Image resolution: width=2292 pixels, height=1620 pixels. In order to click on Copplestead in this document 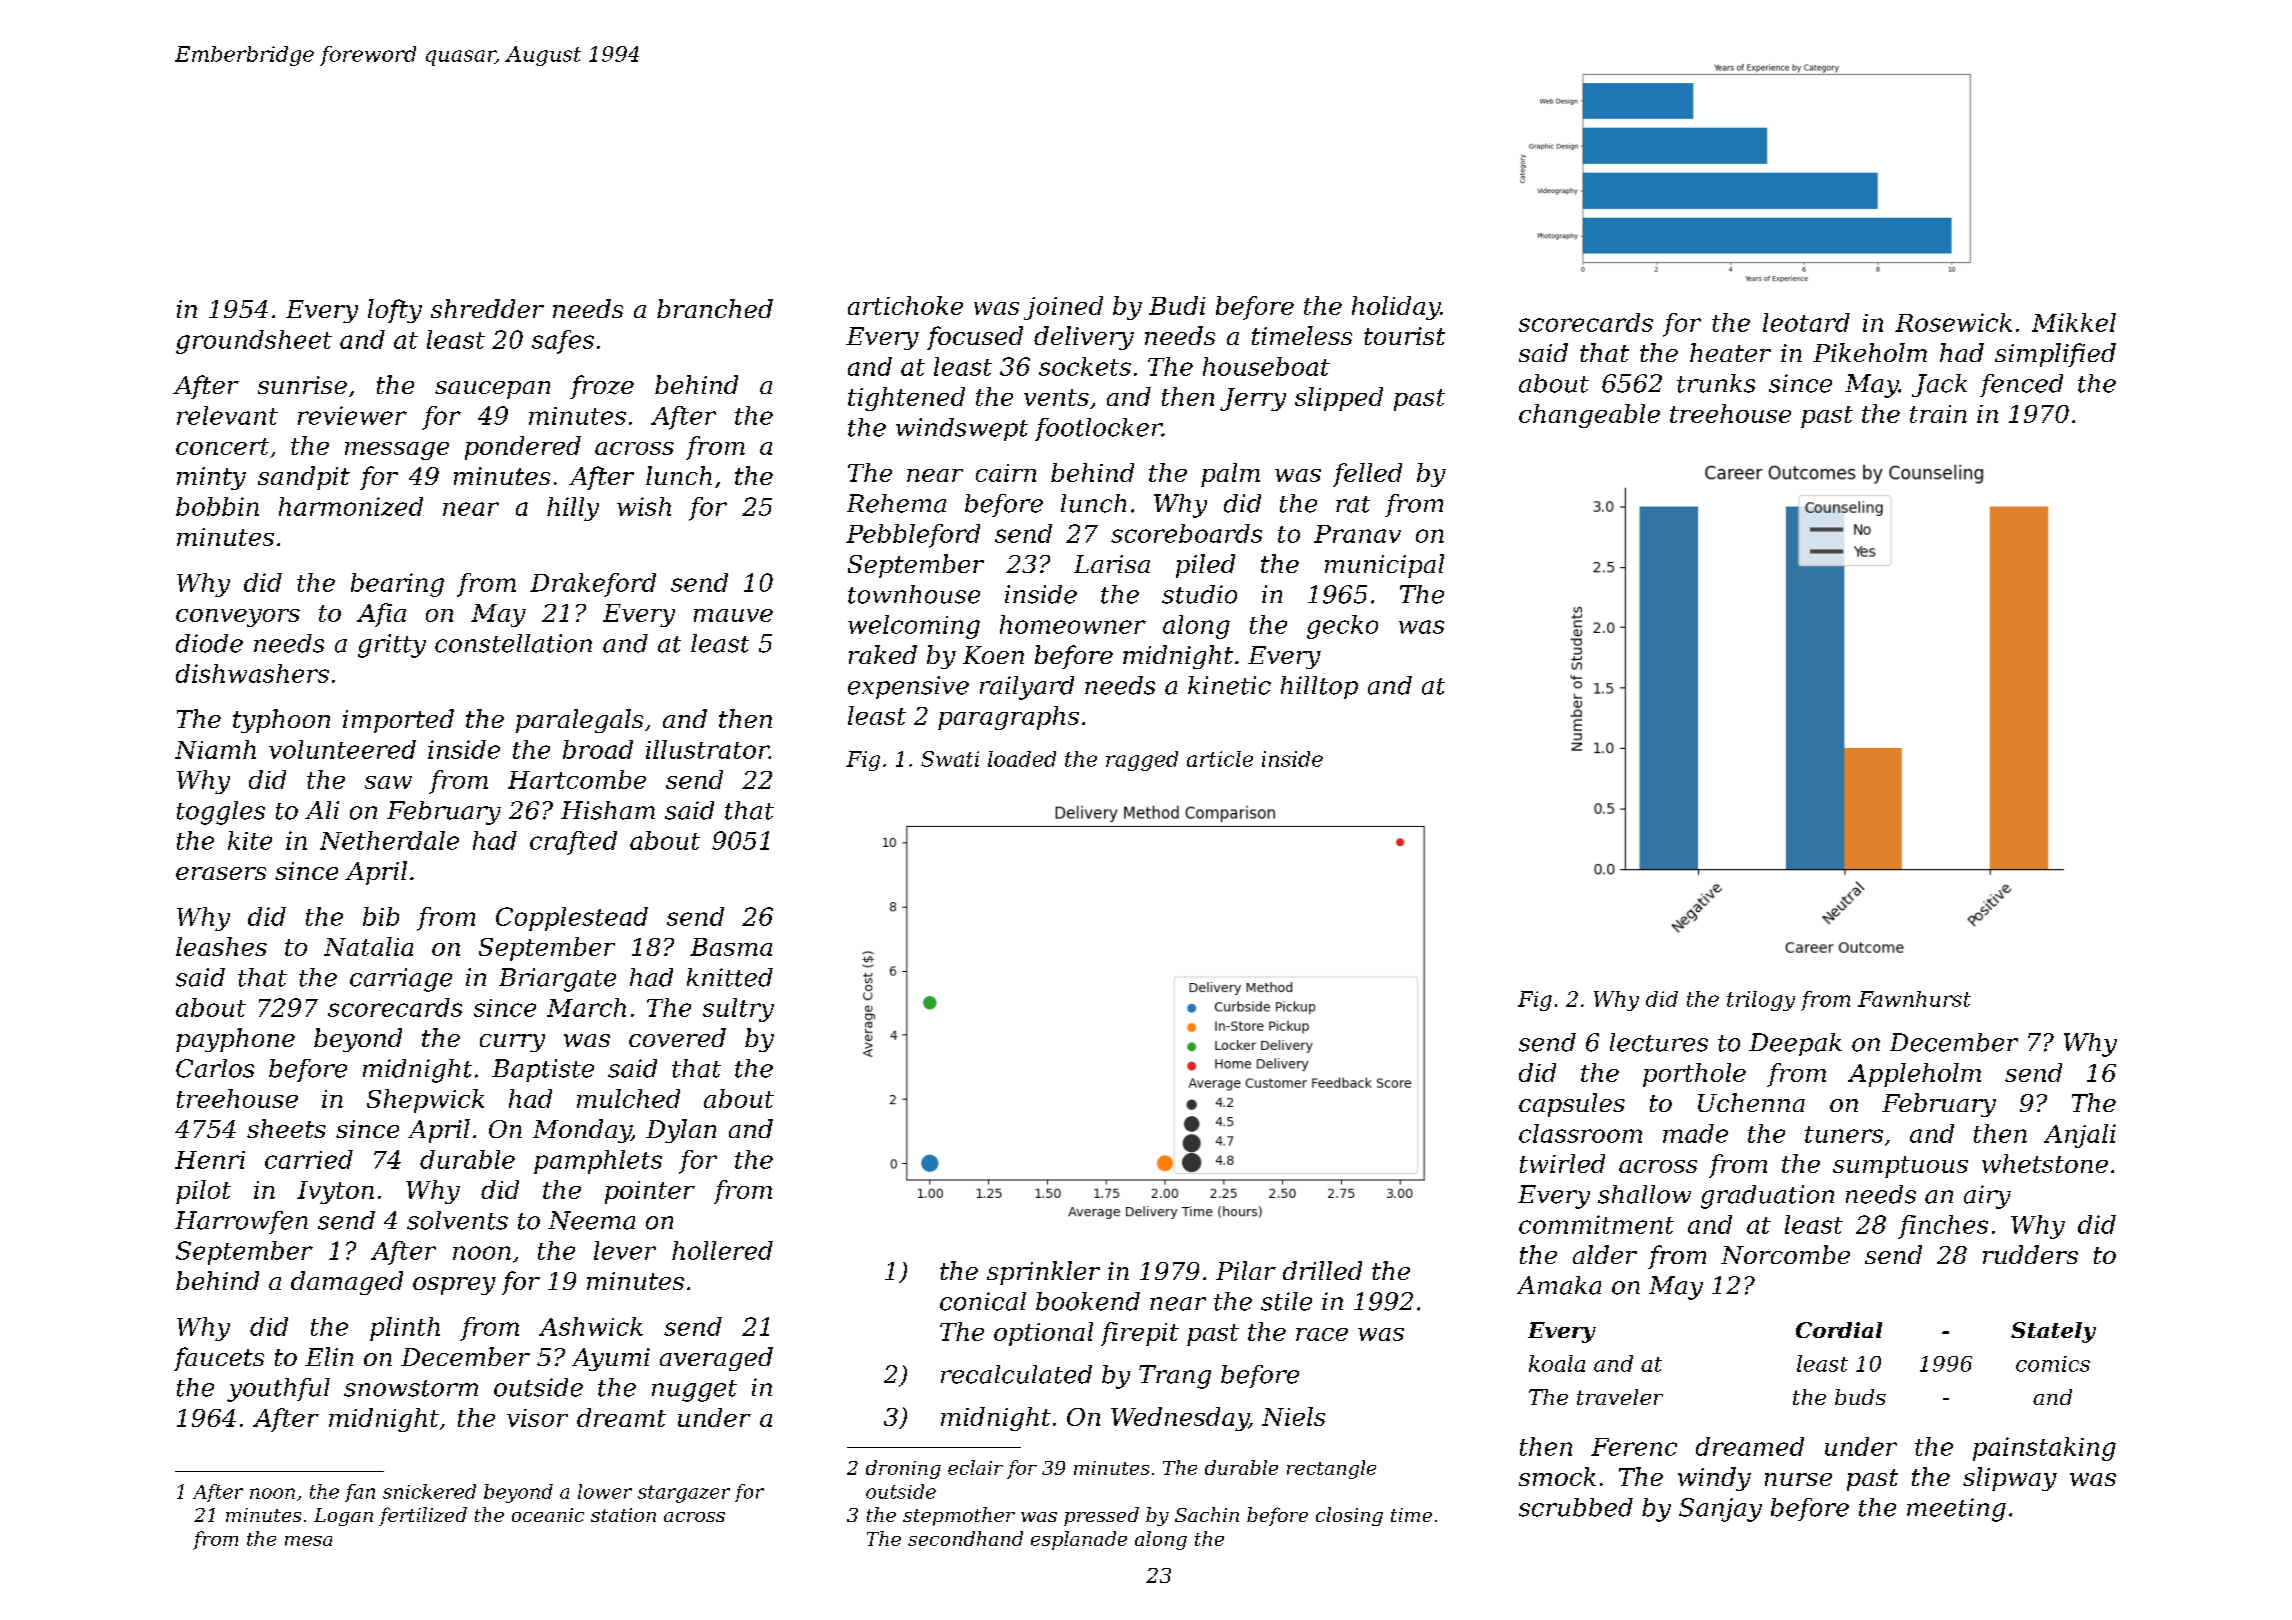, I will do `click(572, 919)`.
